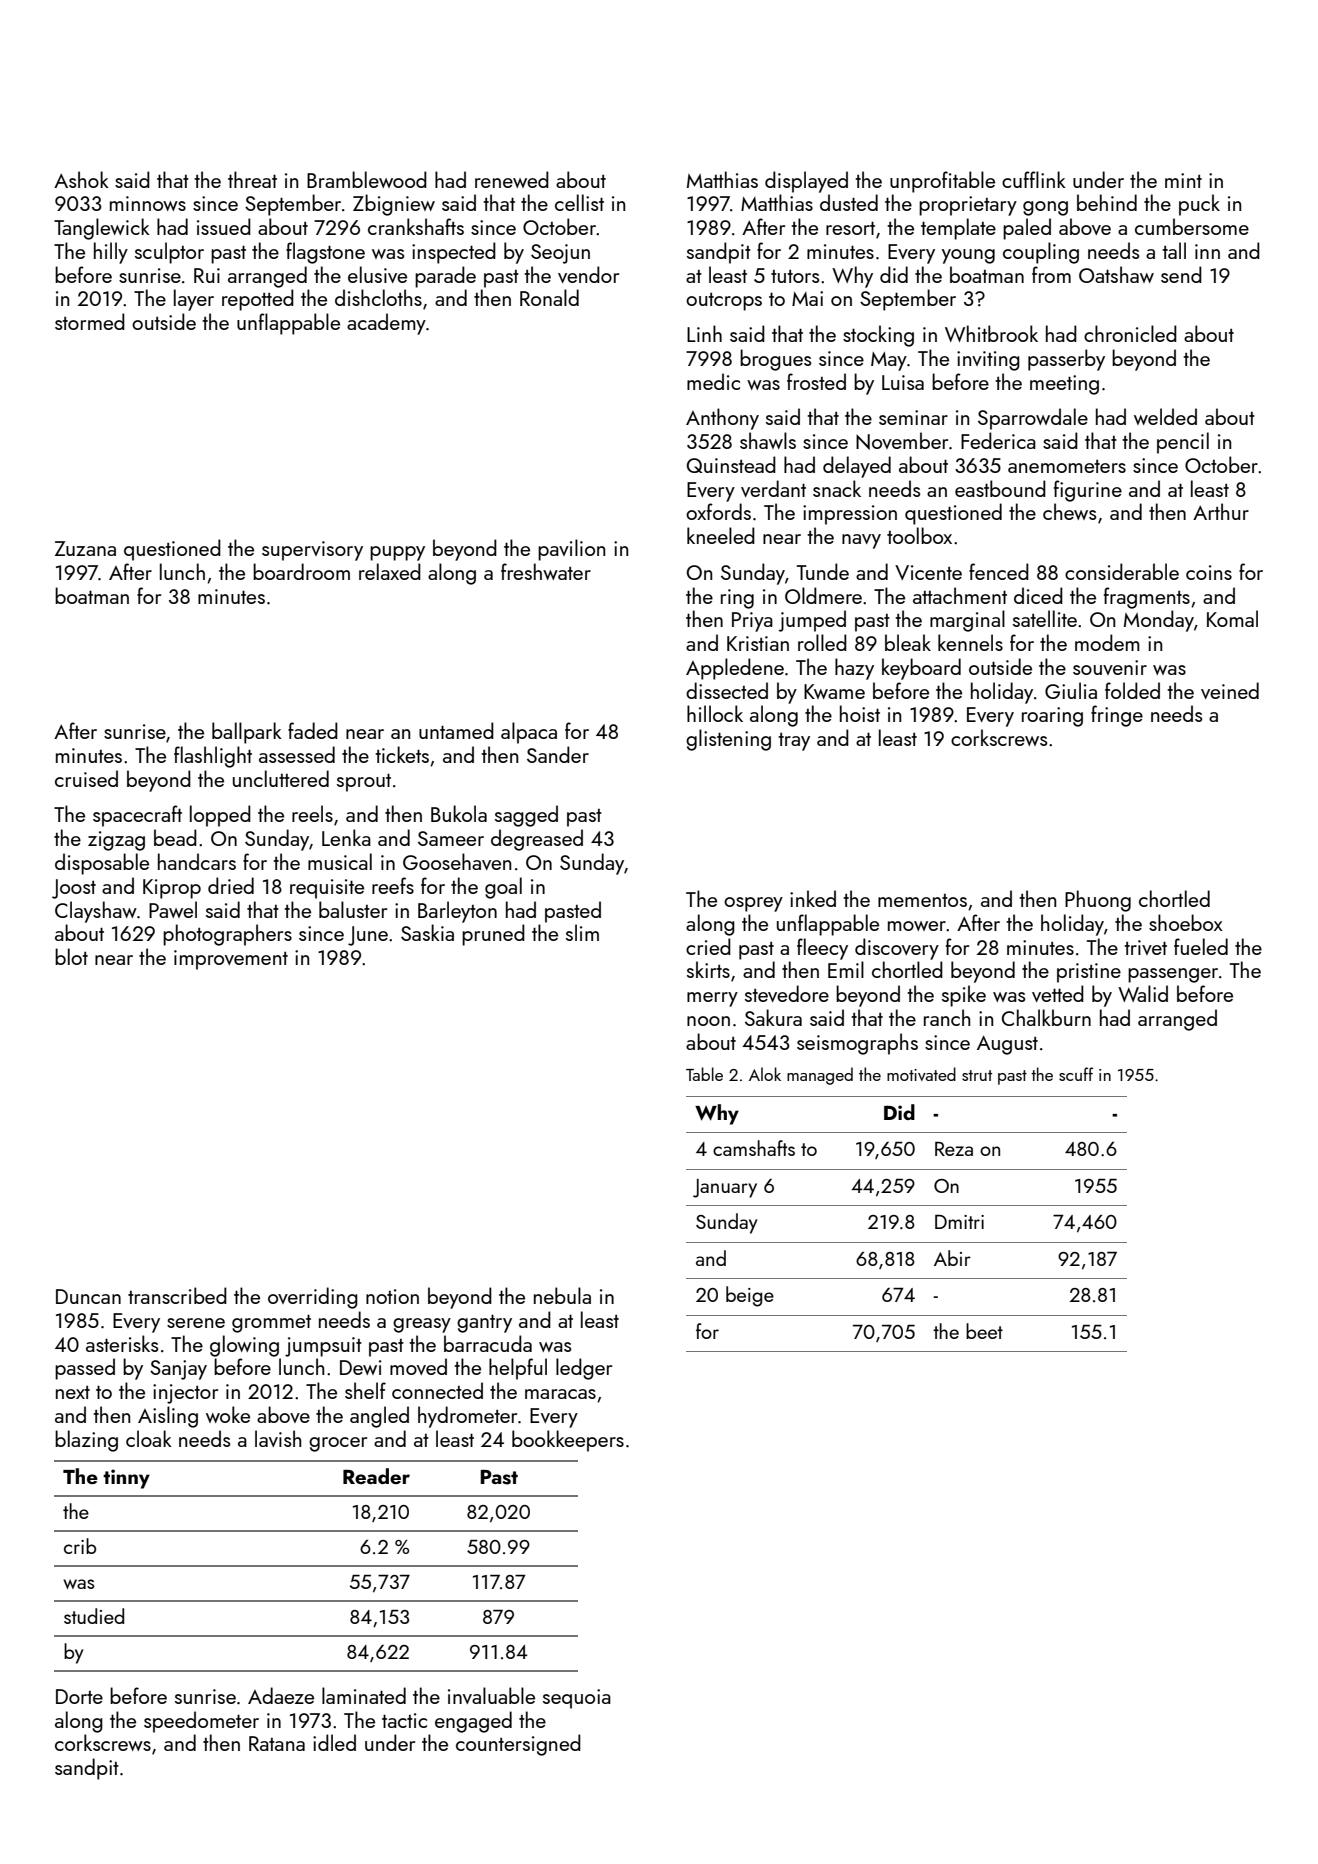 The image size is (1318, 1864). I want to click on idled, so click(334, 1742).
